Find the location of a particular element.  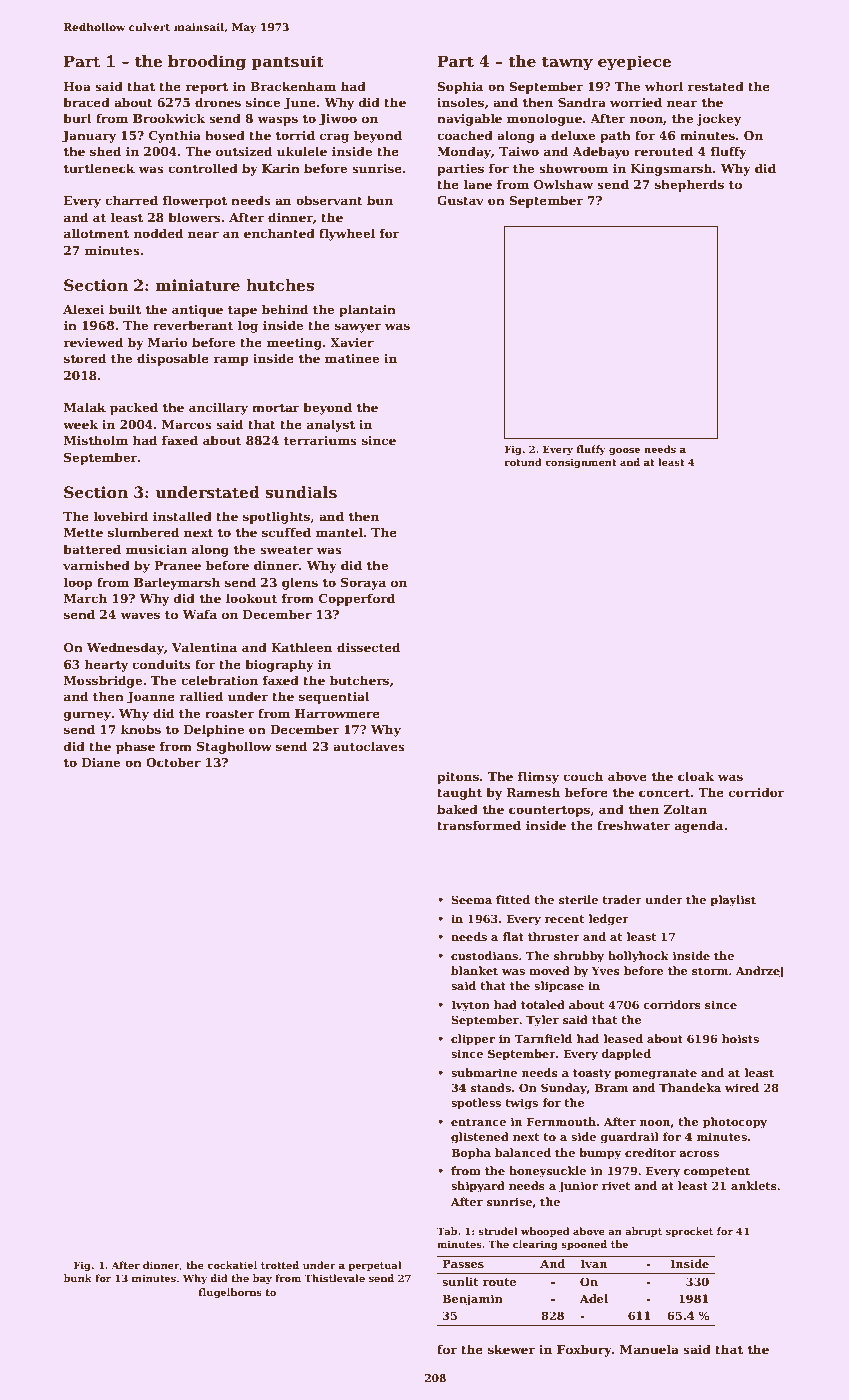

cloak is located at coordinates (696, 776).
